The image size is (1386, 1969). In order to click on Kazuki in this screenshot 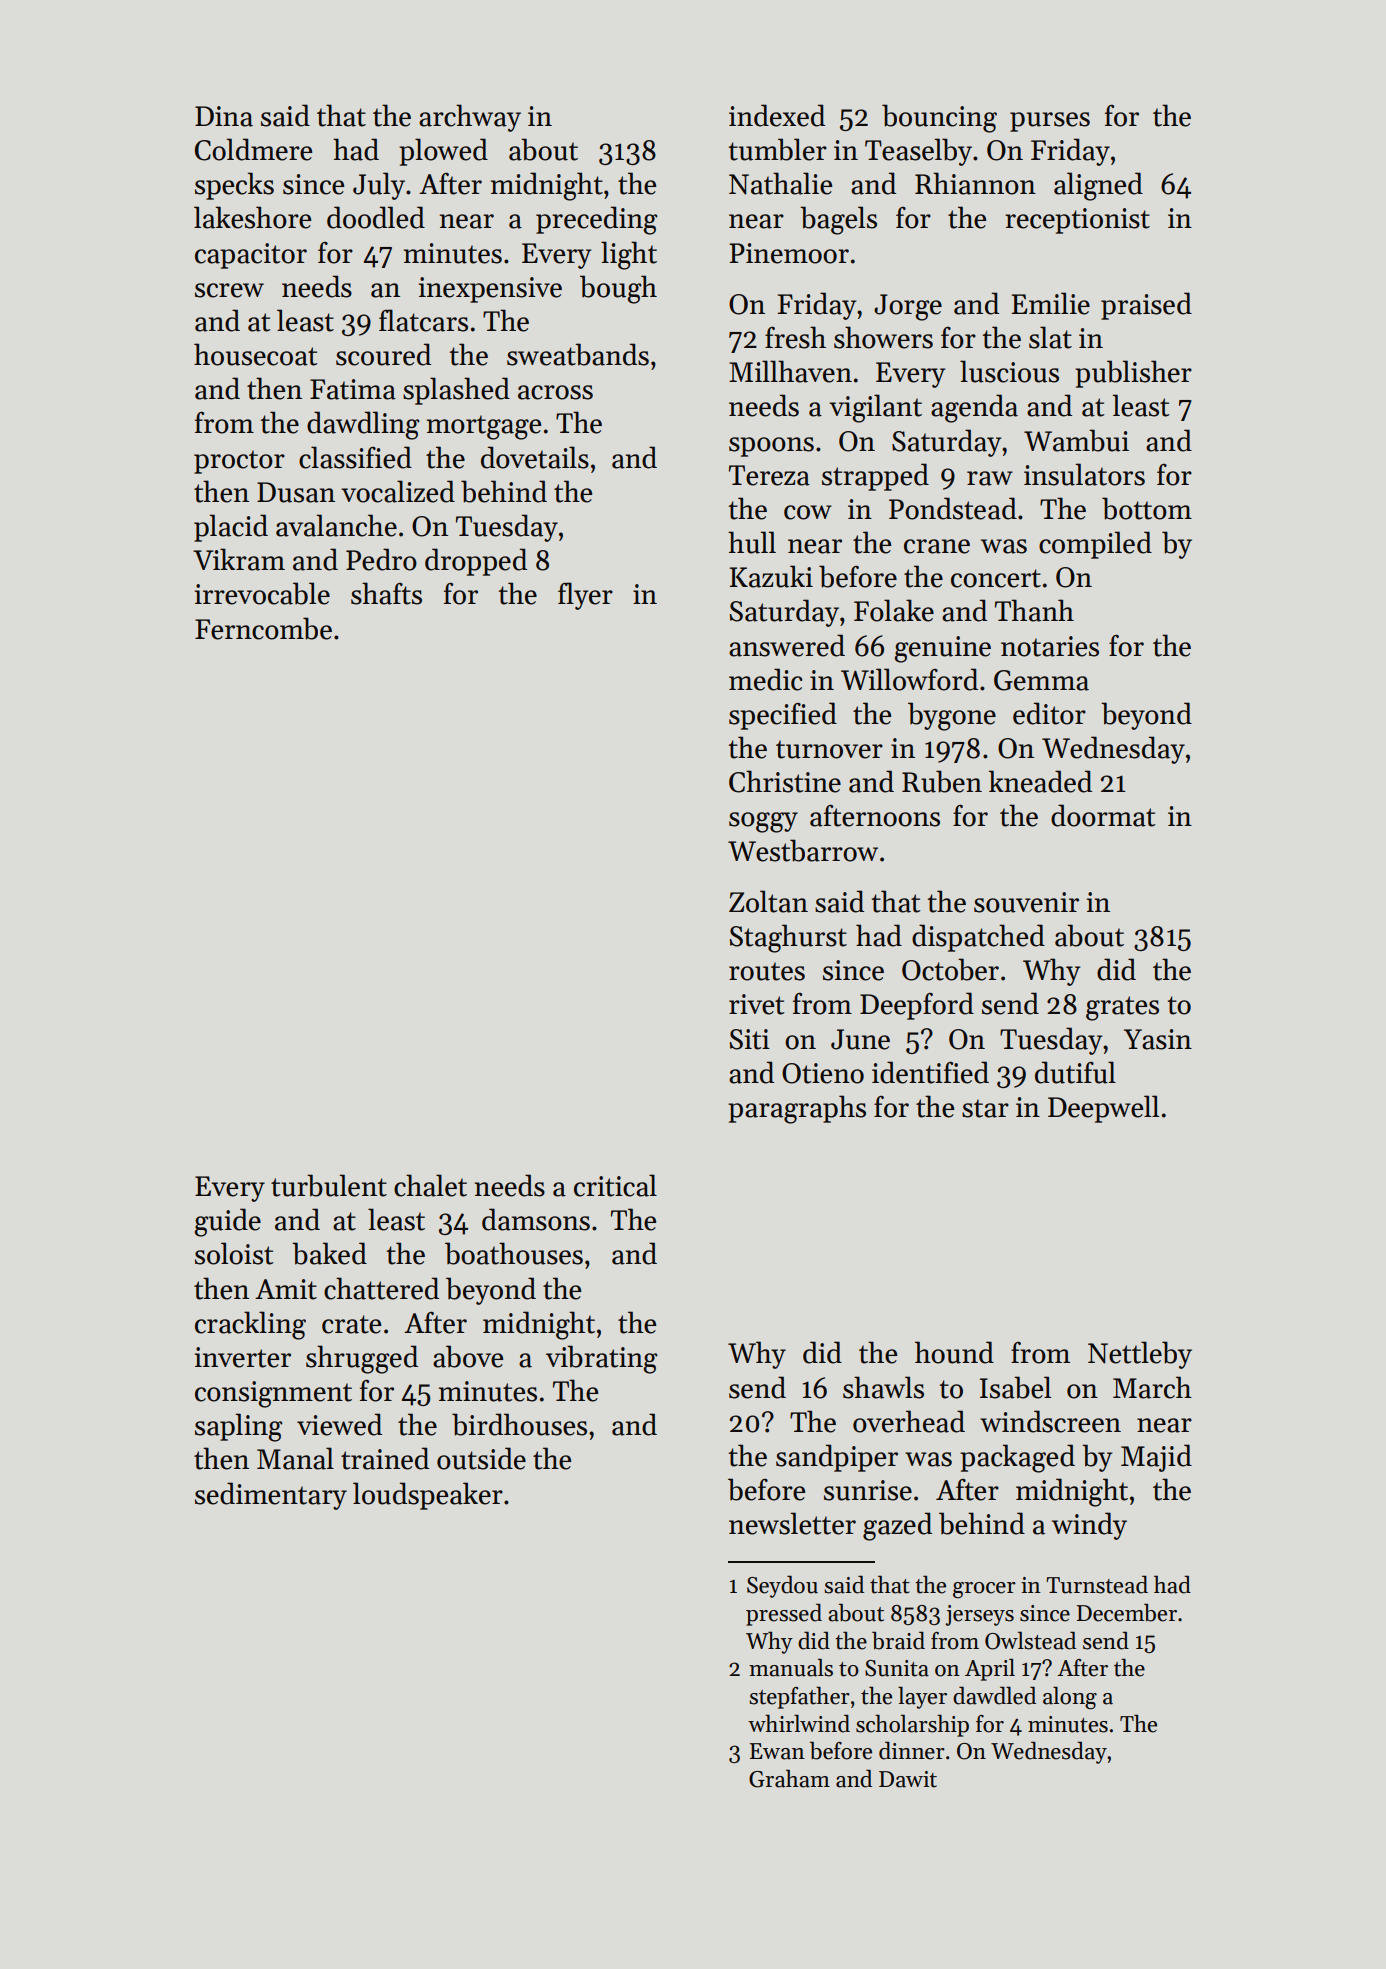, I will do `click(771, 576)`.
